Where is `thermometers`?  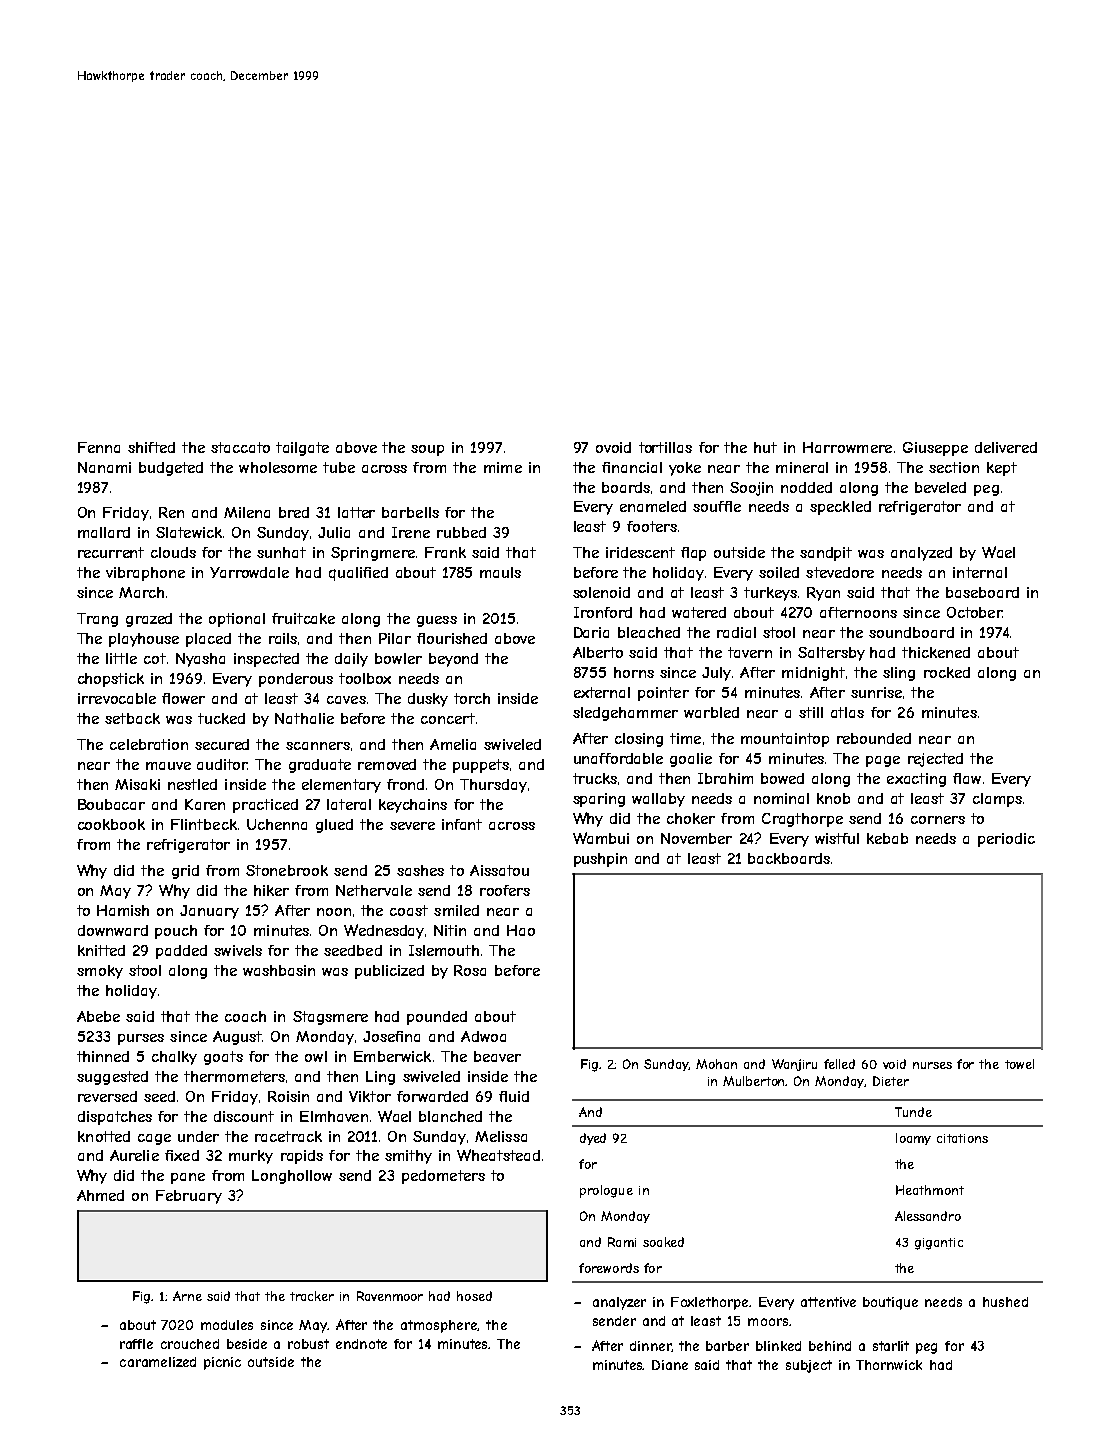 thermometers is located at coordinates (234, 1076).
